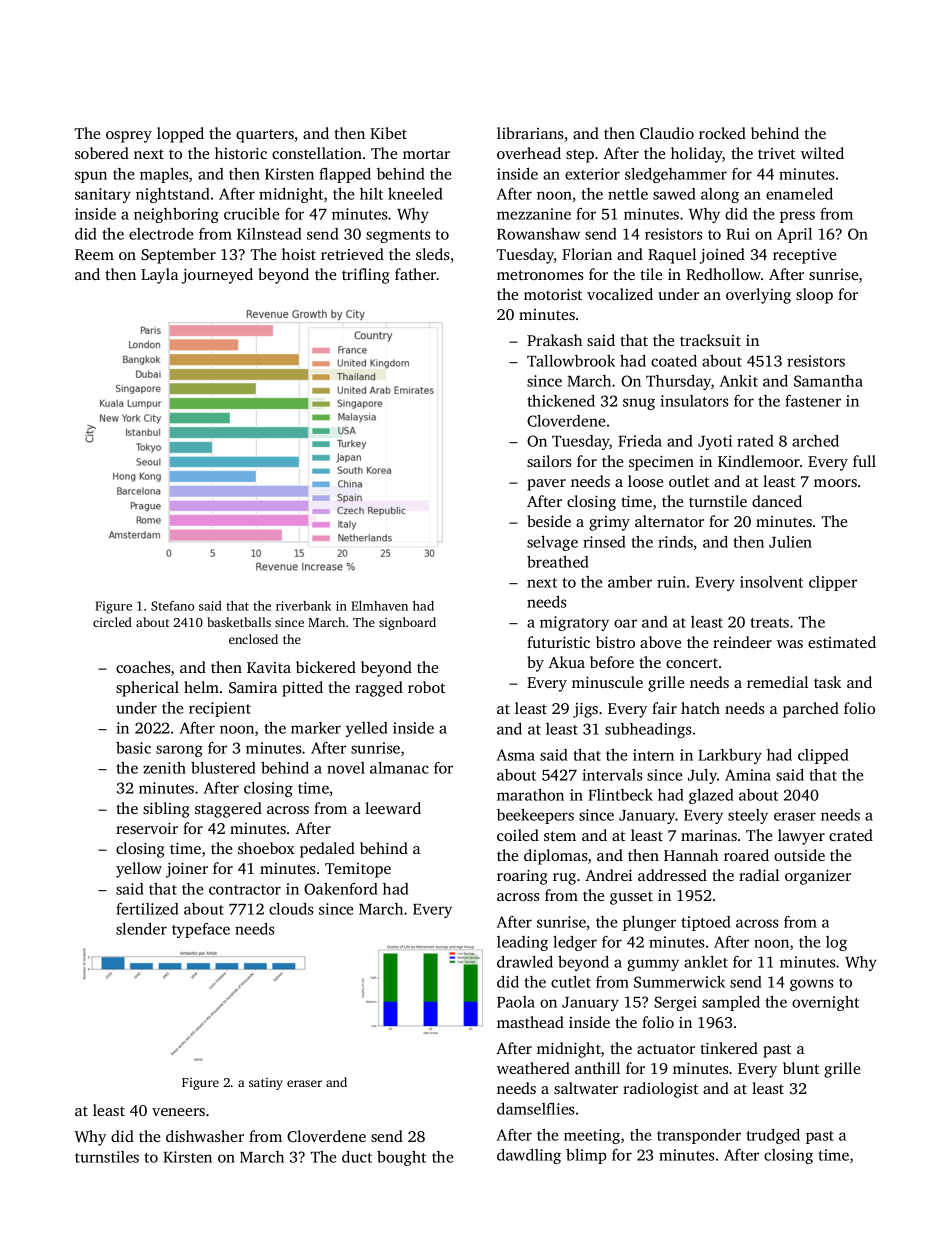 This screenshot has width=952, height=1233. I want to click on Elmhaven, so click(379, 606).
